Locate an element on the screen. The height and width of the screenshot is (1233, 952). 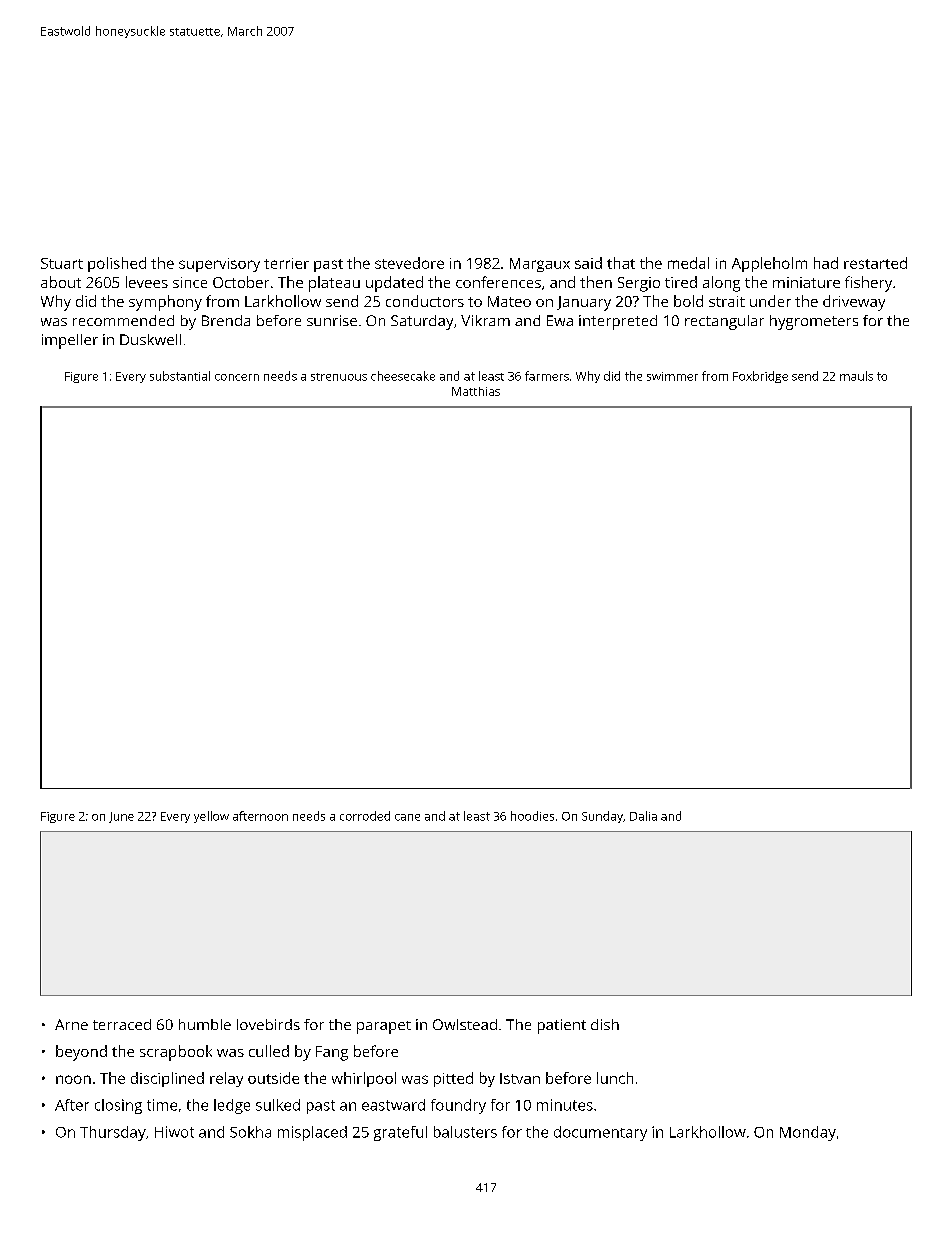
Foxbridge is located at coordinates (760, 377).
